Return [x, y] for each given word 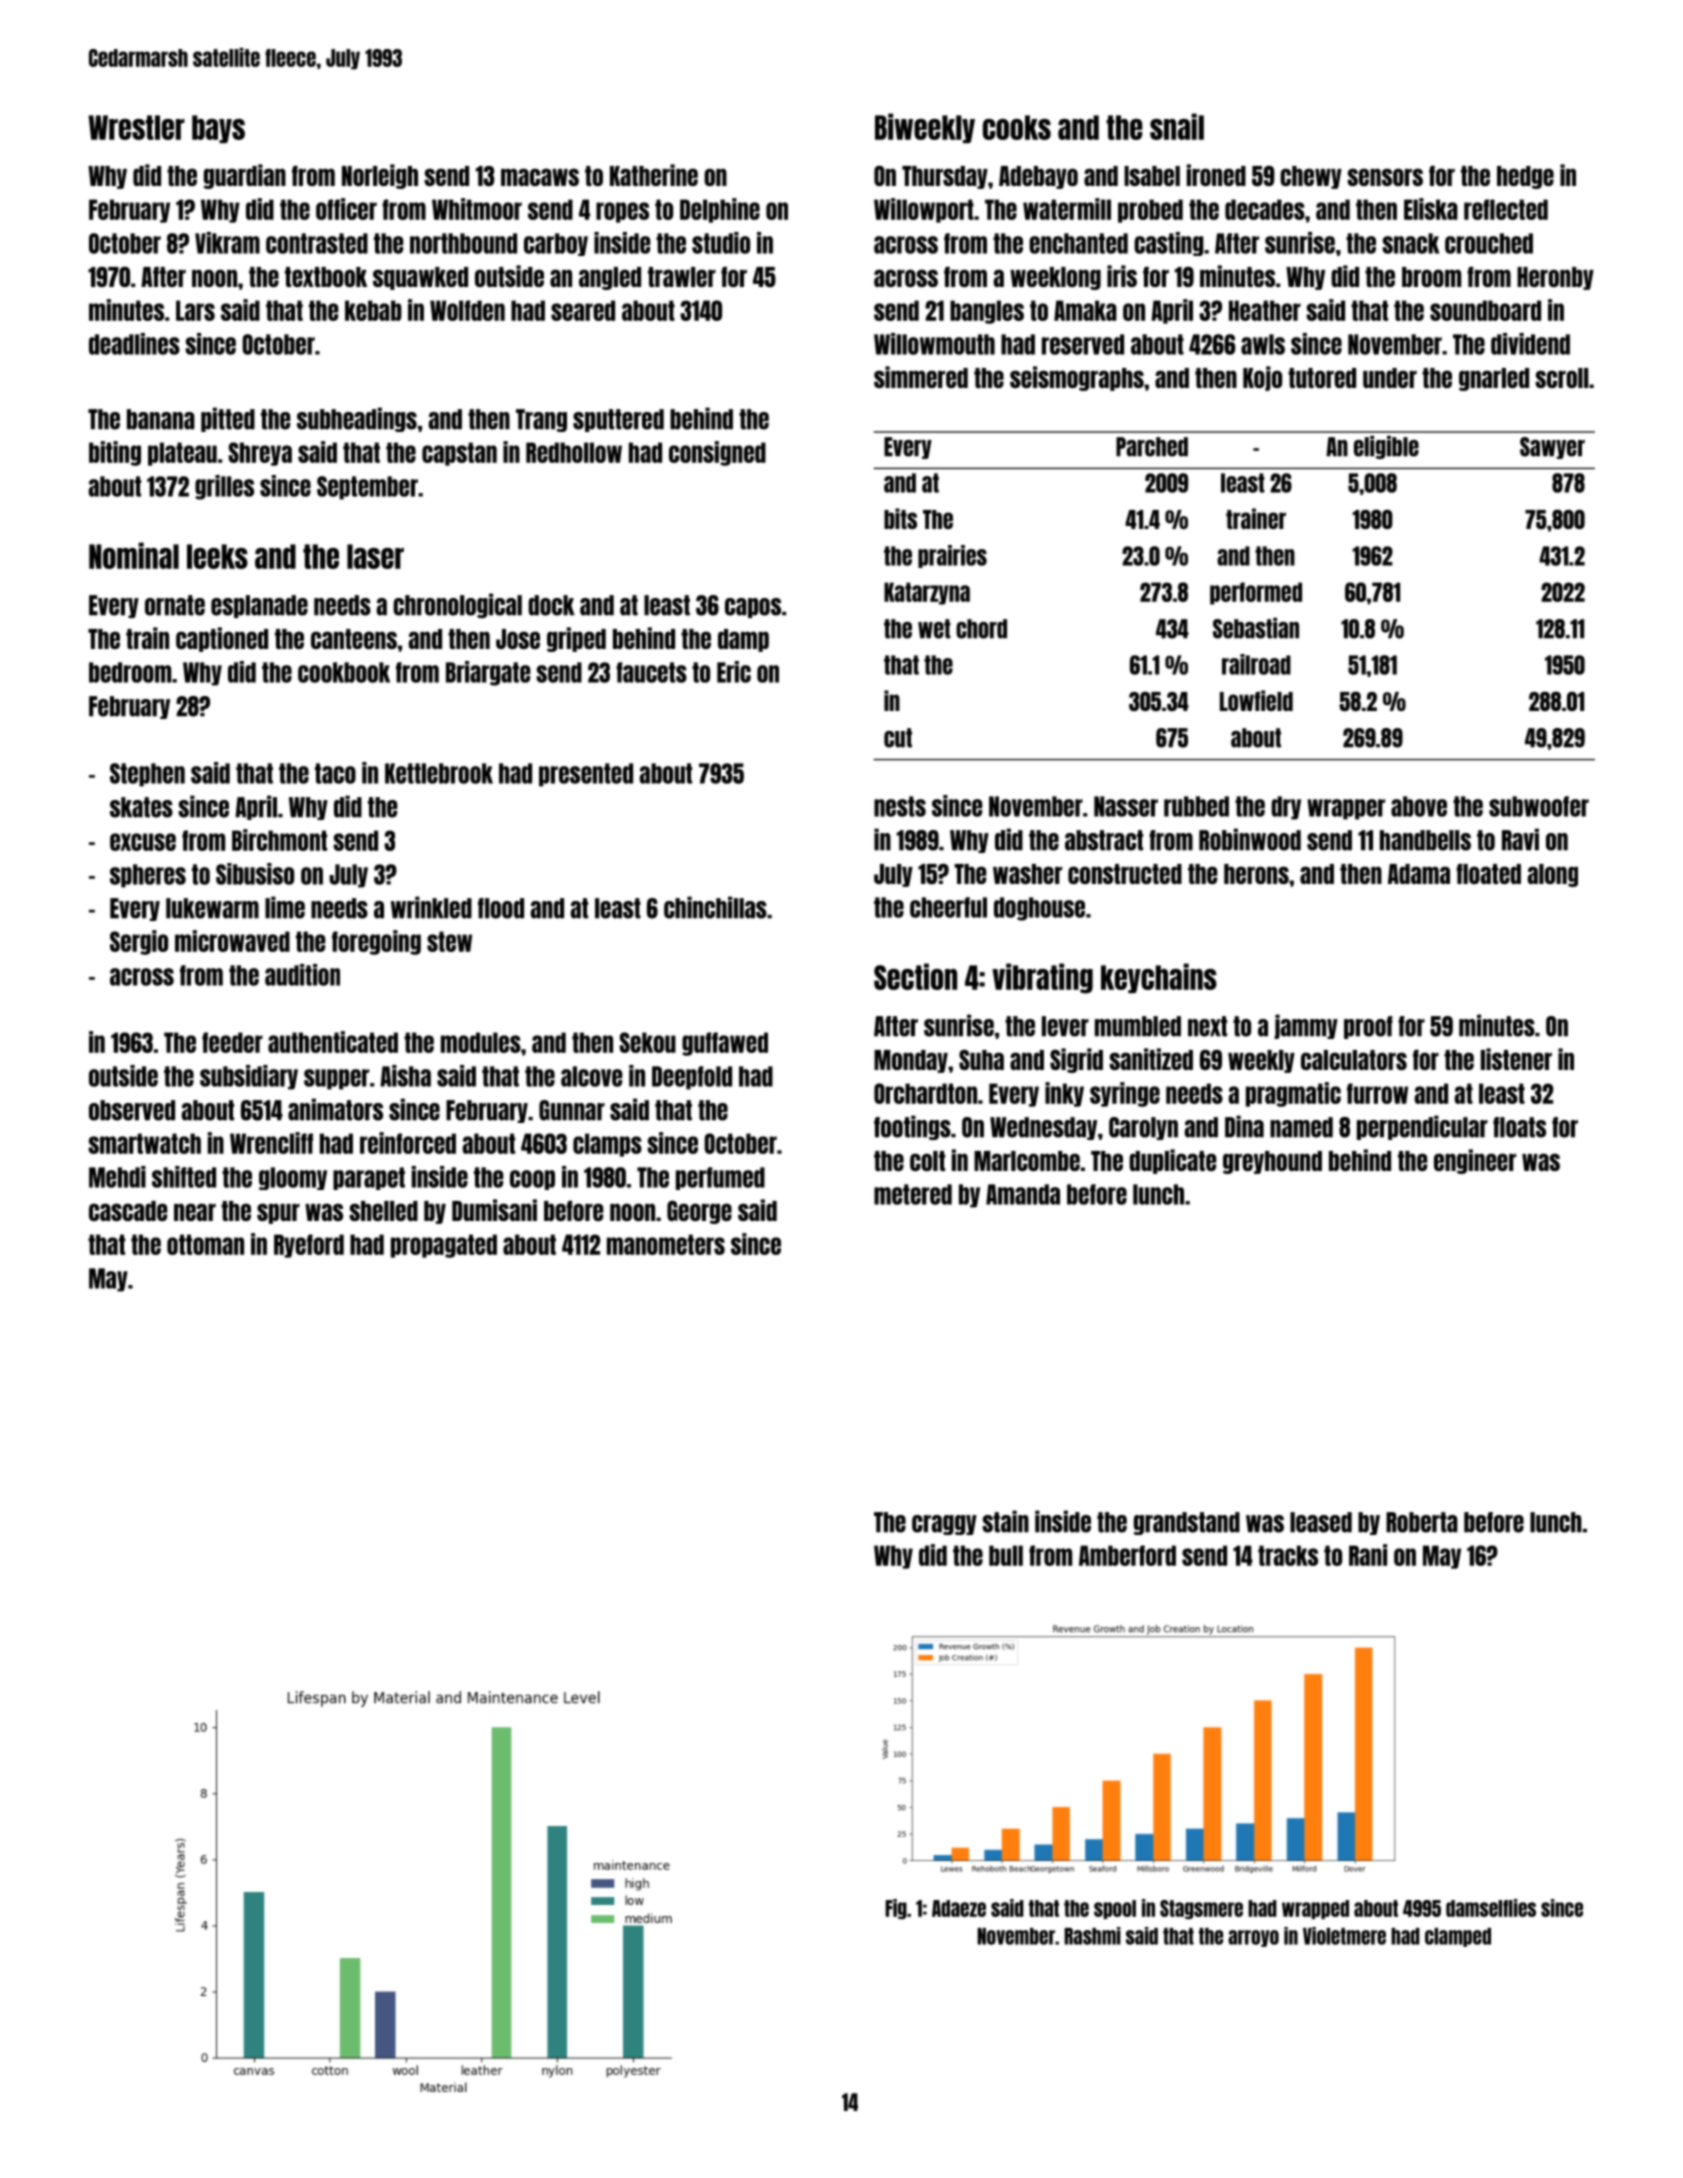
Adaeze [959, 1908]
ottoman [205, 1244]
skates [141, 807]
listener [1516, 1059]
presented [586, 775]
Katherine [654, 175]
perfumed [720, 1178]
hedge [1525, 177]
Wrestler [136, 127]
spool [1115, 1909]
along [1552, 875]
